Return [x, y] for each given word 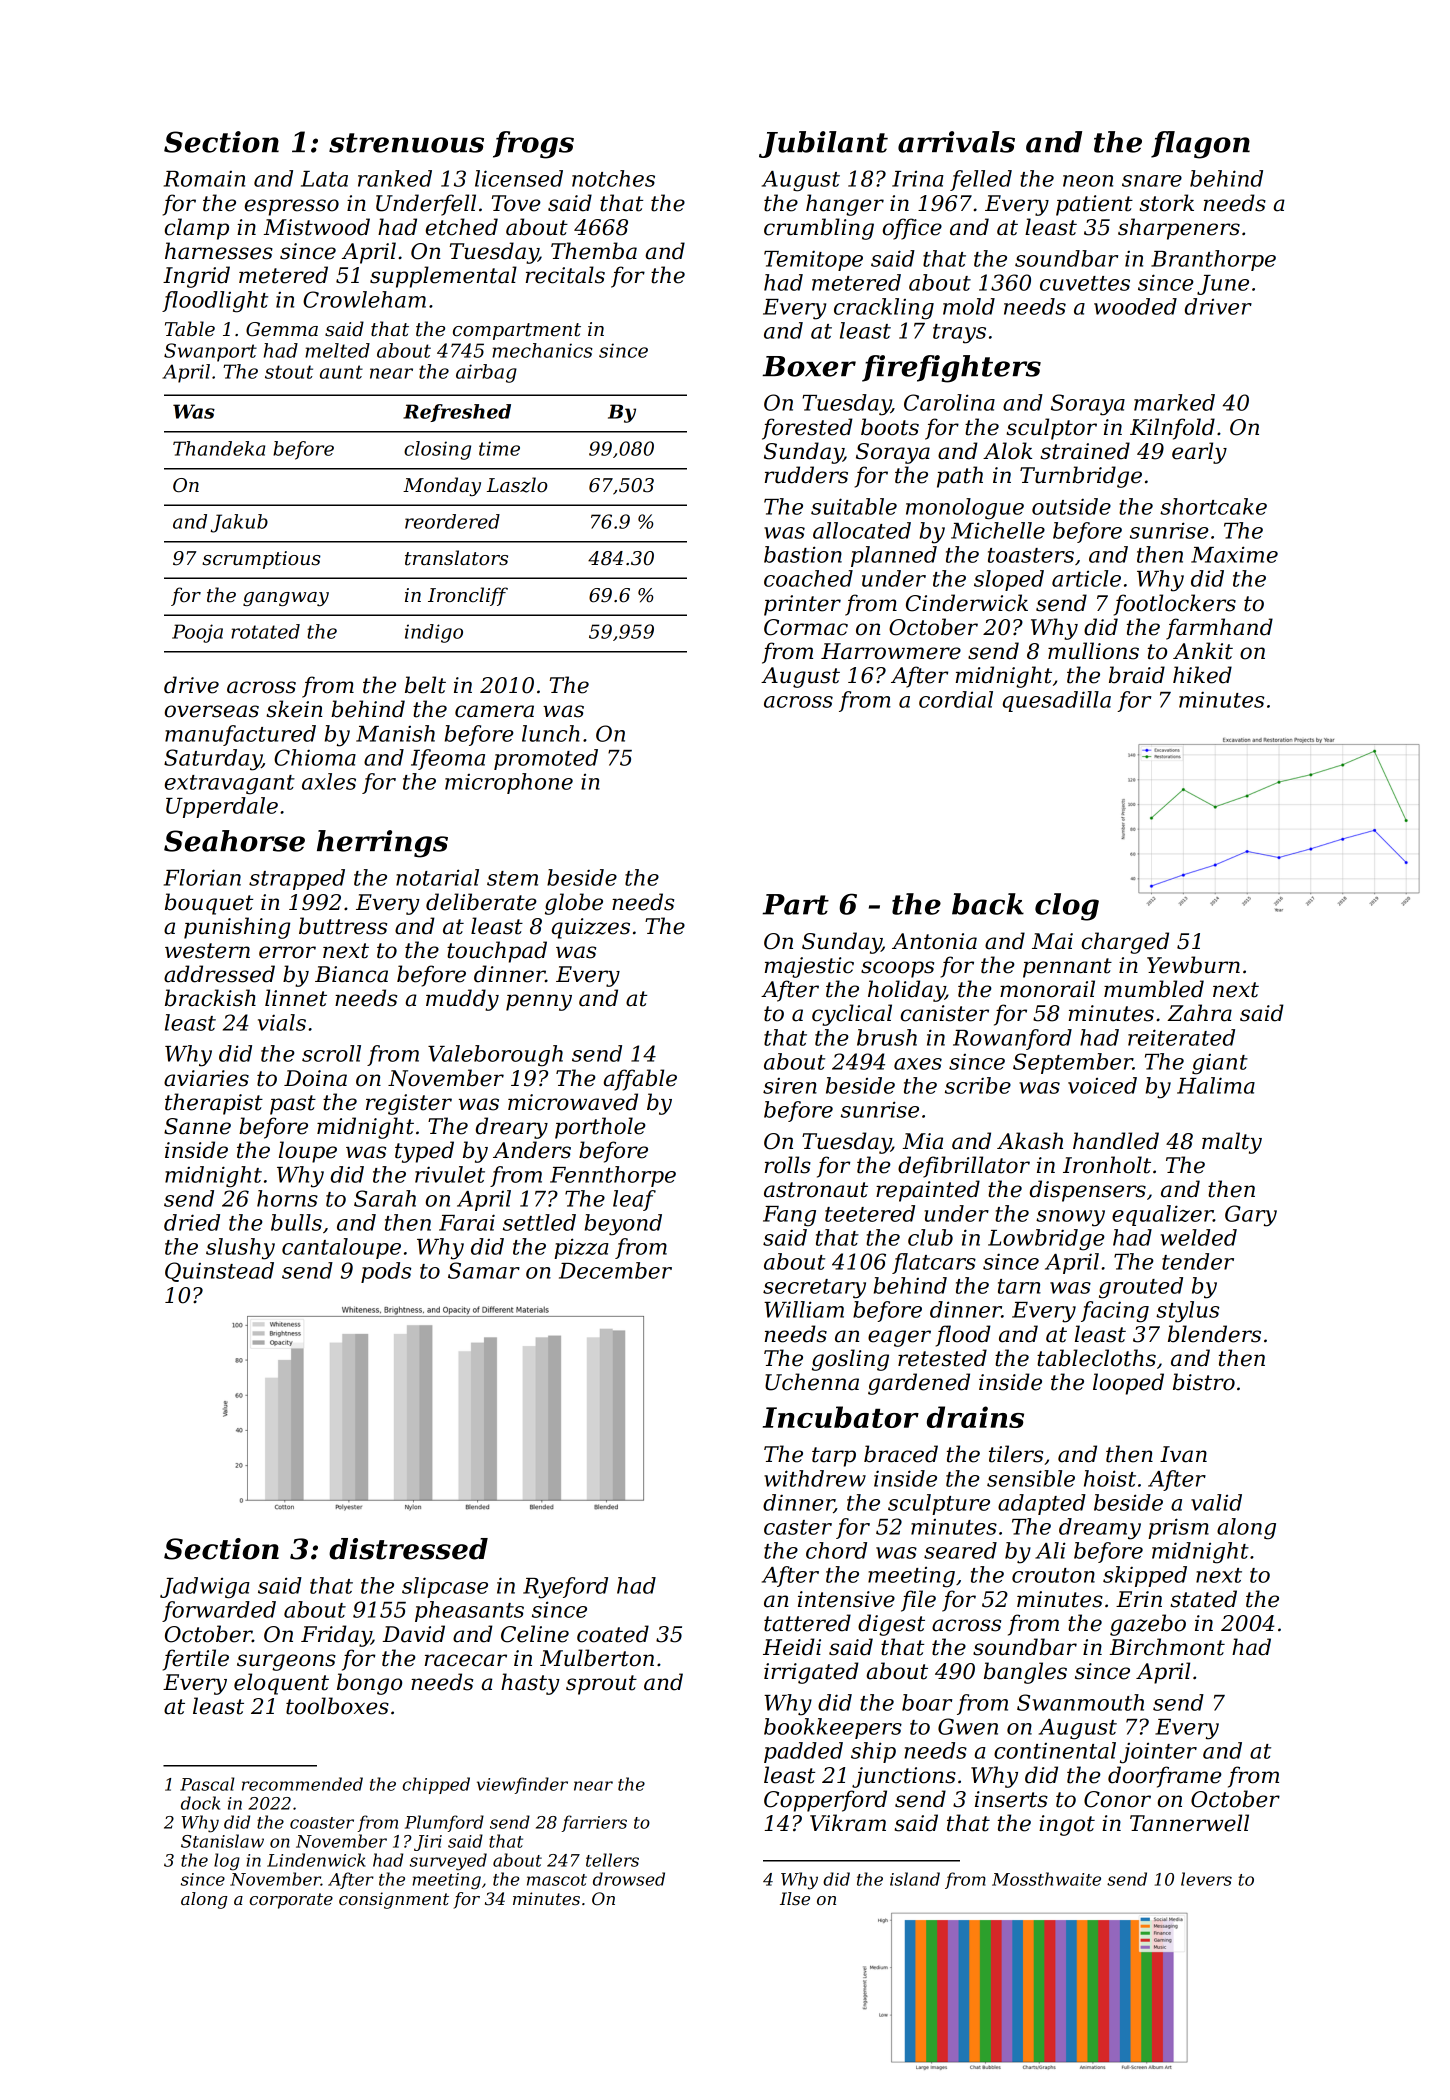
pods [386, 1272]
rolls [788, 1165]
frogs [533, 145]
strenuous [406, 143]
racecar [466, 1660]
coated [613, 1634]
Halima [1216, 1085]
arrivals [956, 142]
